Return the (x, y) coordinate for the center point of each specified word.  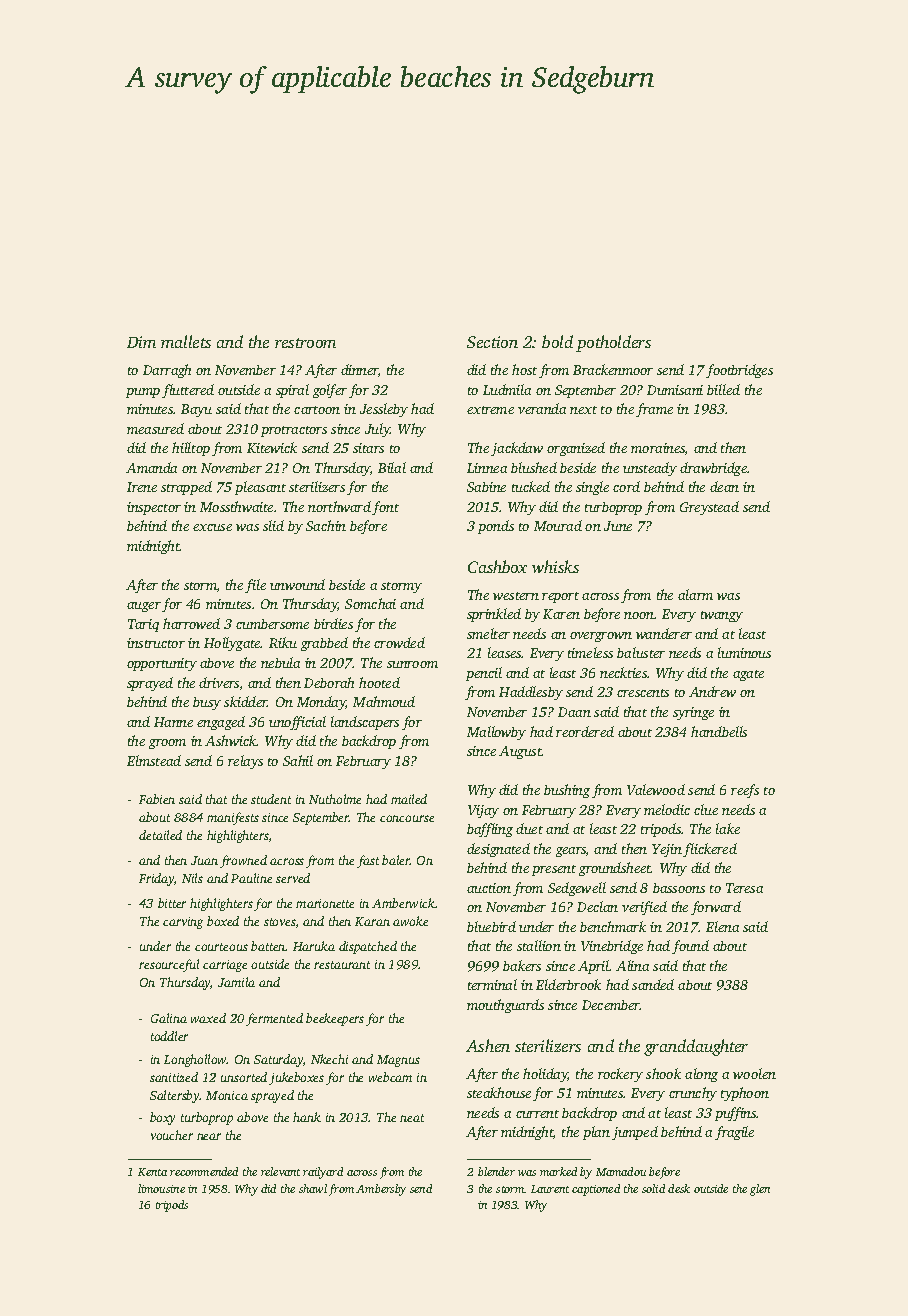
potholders (613, 343)
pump (143, 393)
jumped (635, 1133)
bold (557, 341)
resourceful (169, 965)
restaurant (342, 965)
